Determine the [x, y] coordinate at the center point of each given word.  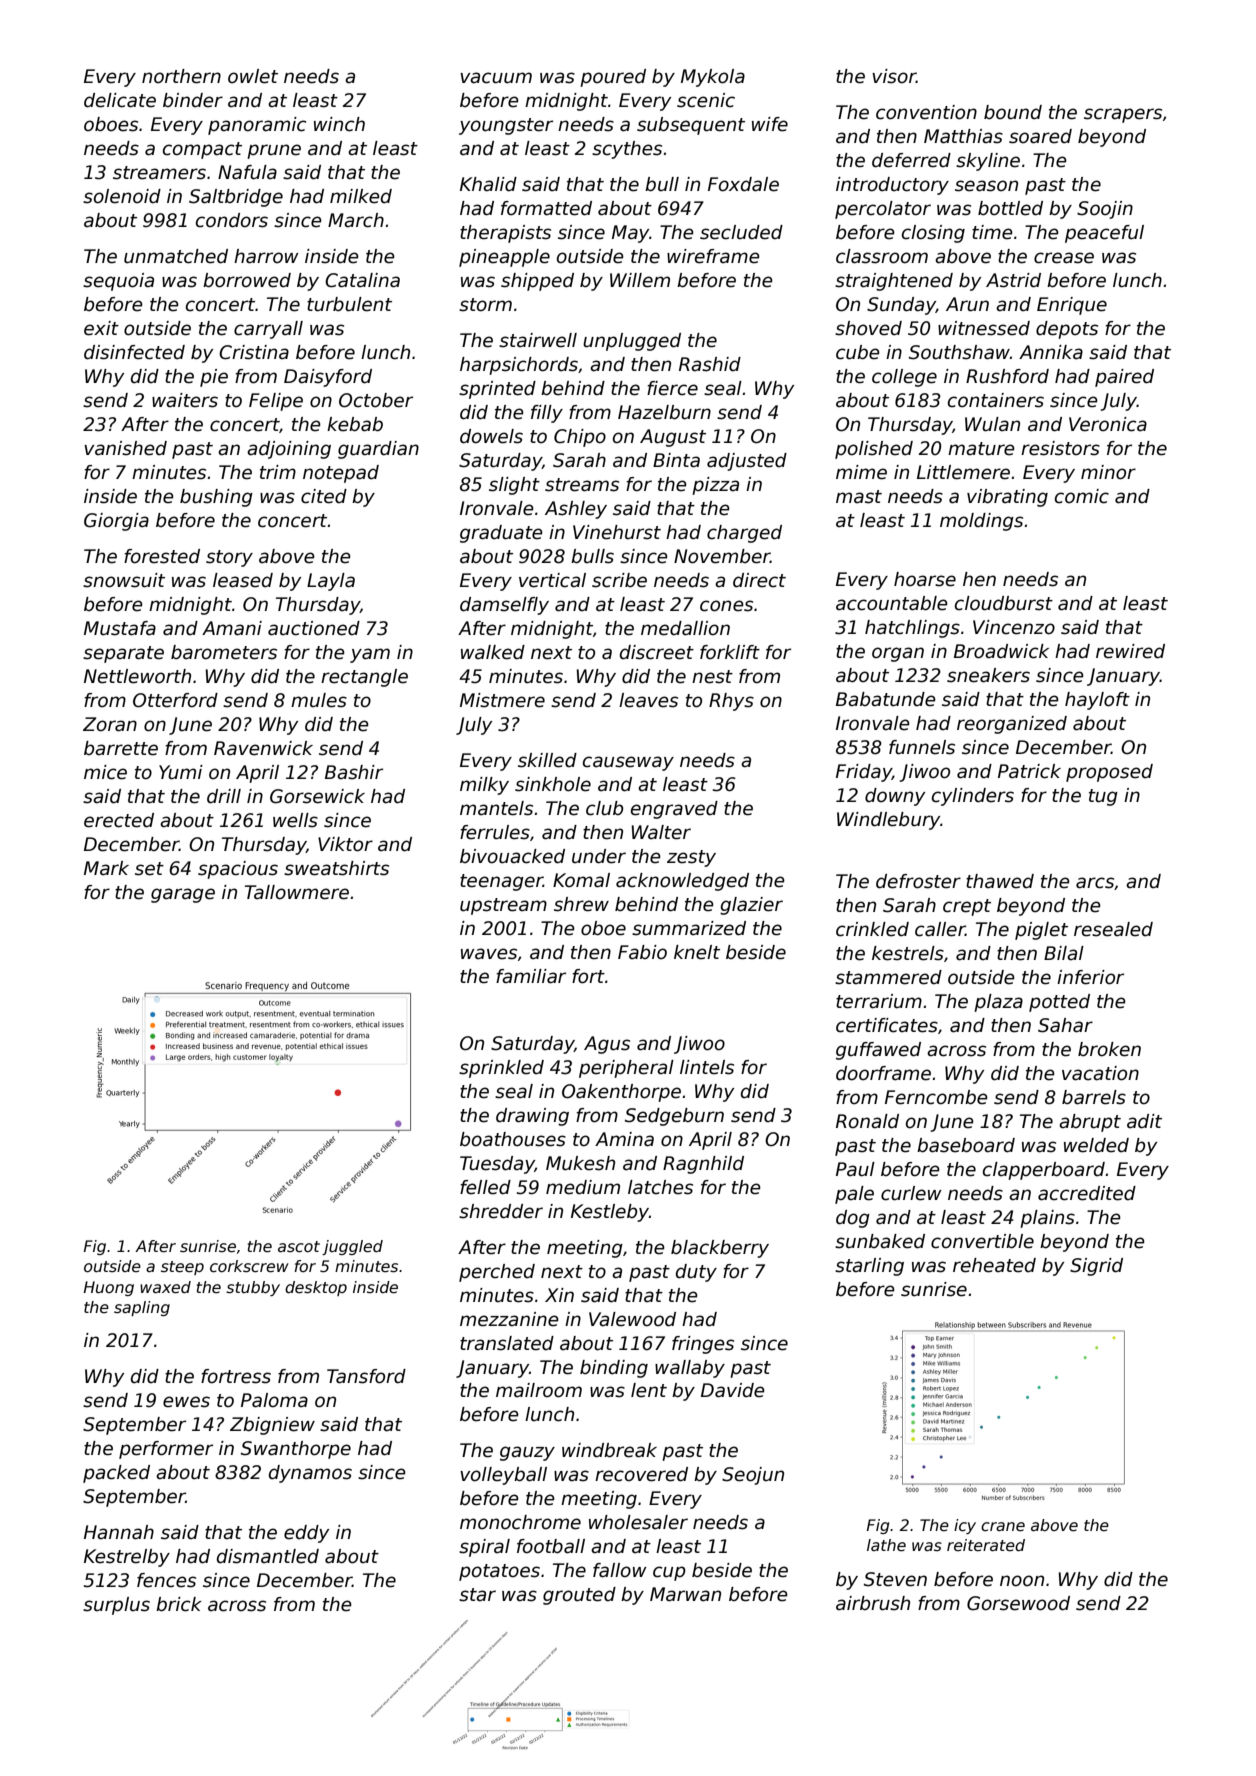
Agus [607, 1045]
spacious [238, 870]
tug [1103, 797]
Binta [676, 460]
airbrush [873, 1603]
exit [101, 328]
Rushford [1007, 376]
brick [179, 1604]
